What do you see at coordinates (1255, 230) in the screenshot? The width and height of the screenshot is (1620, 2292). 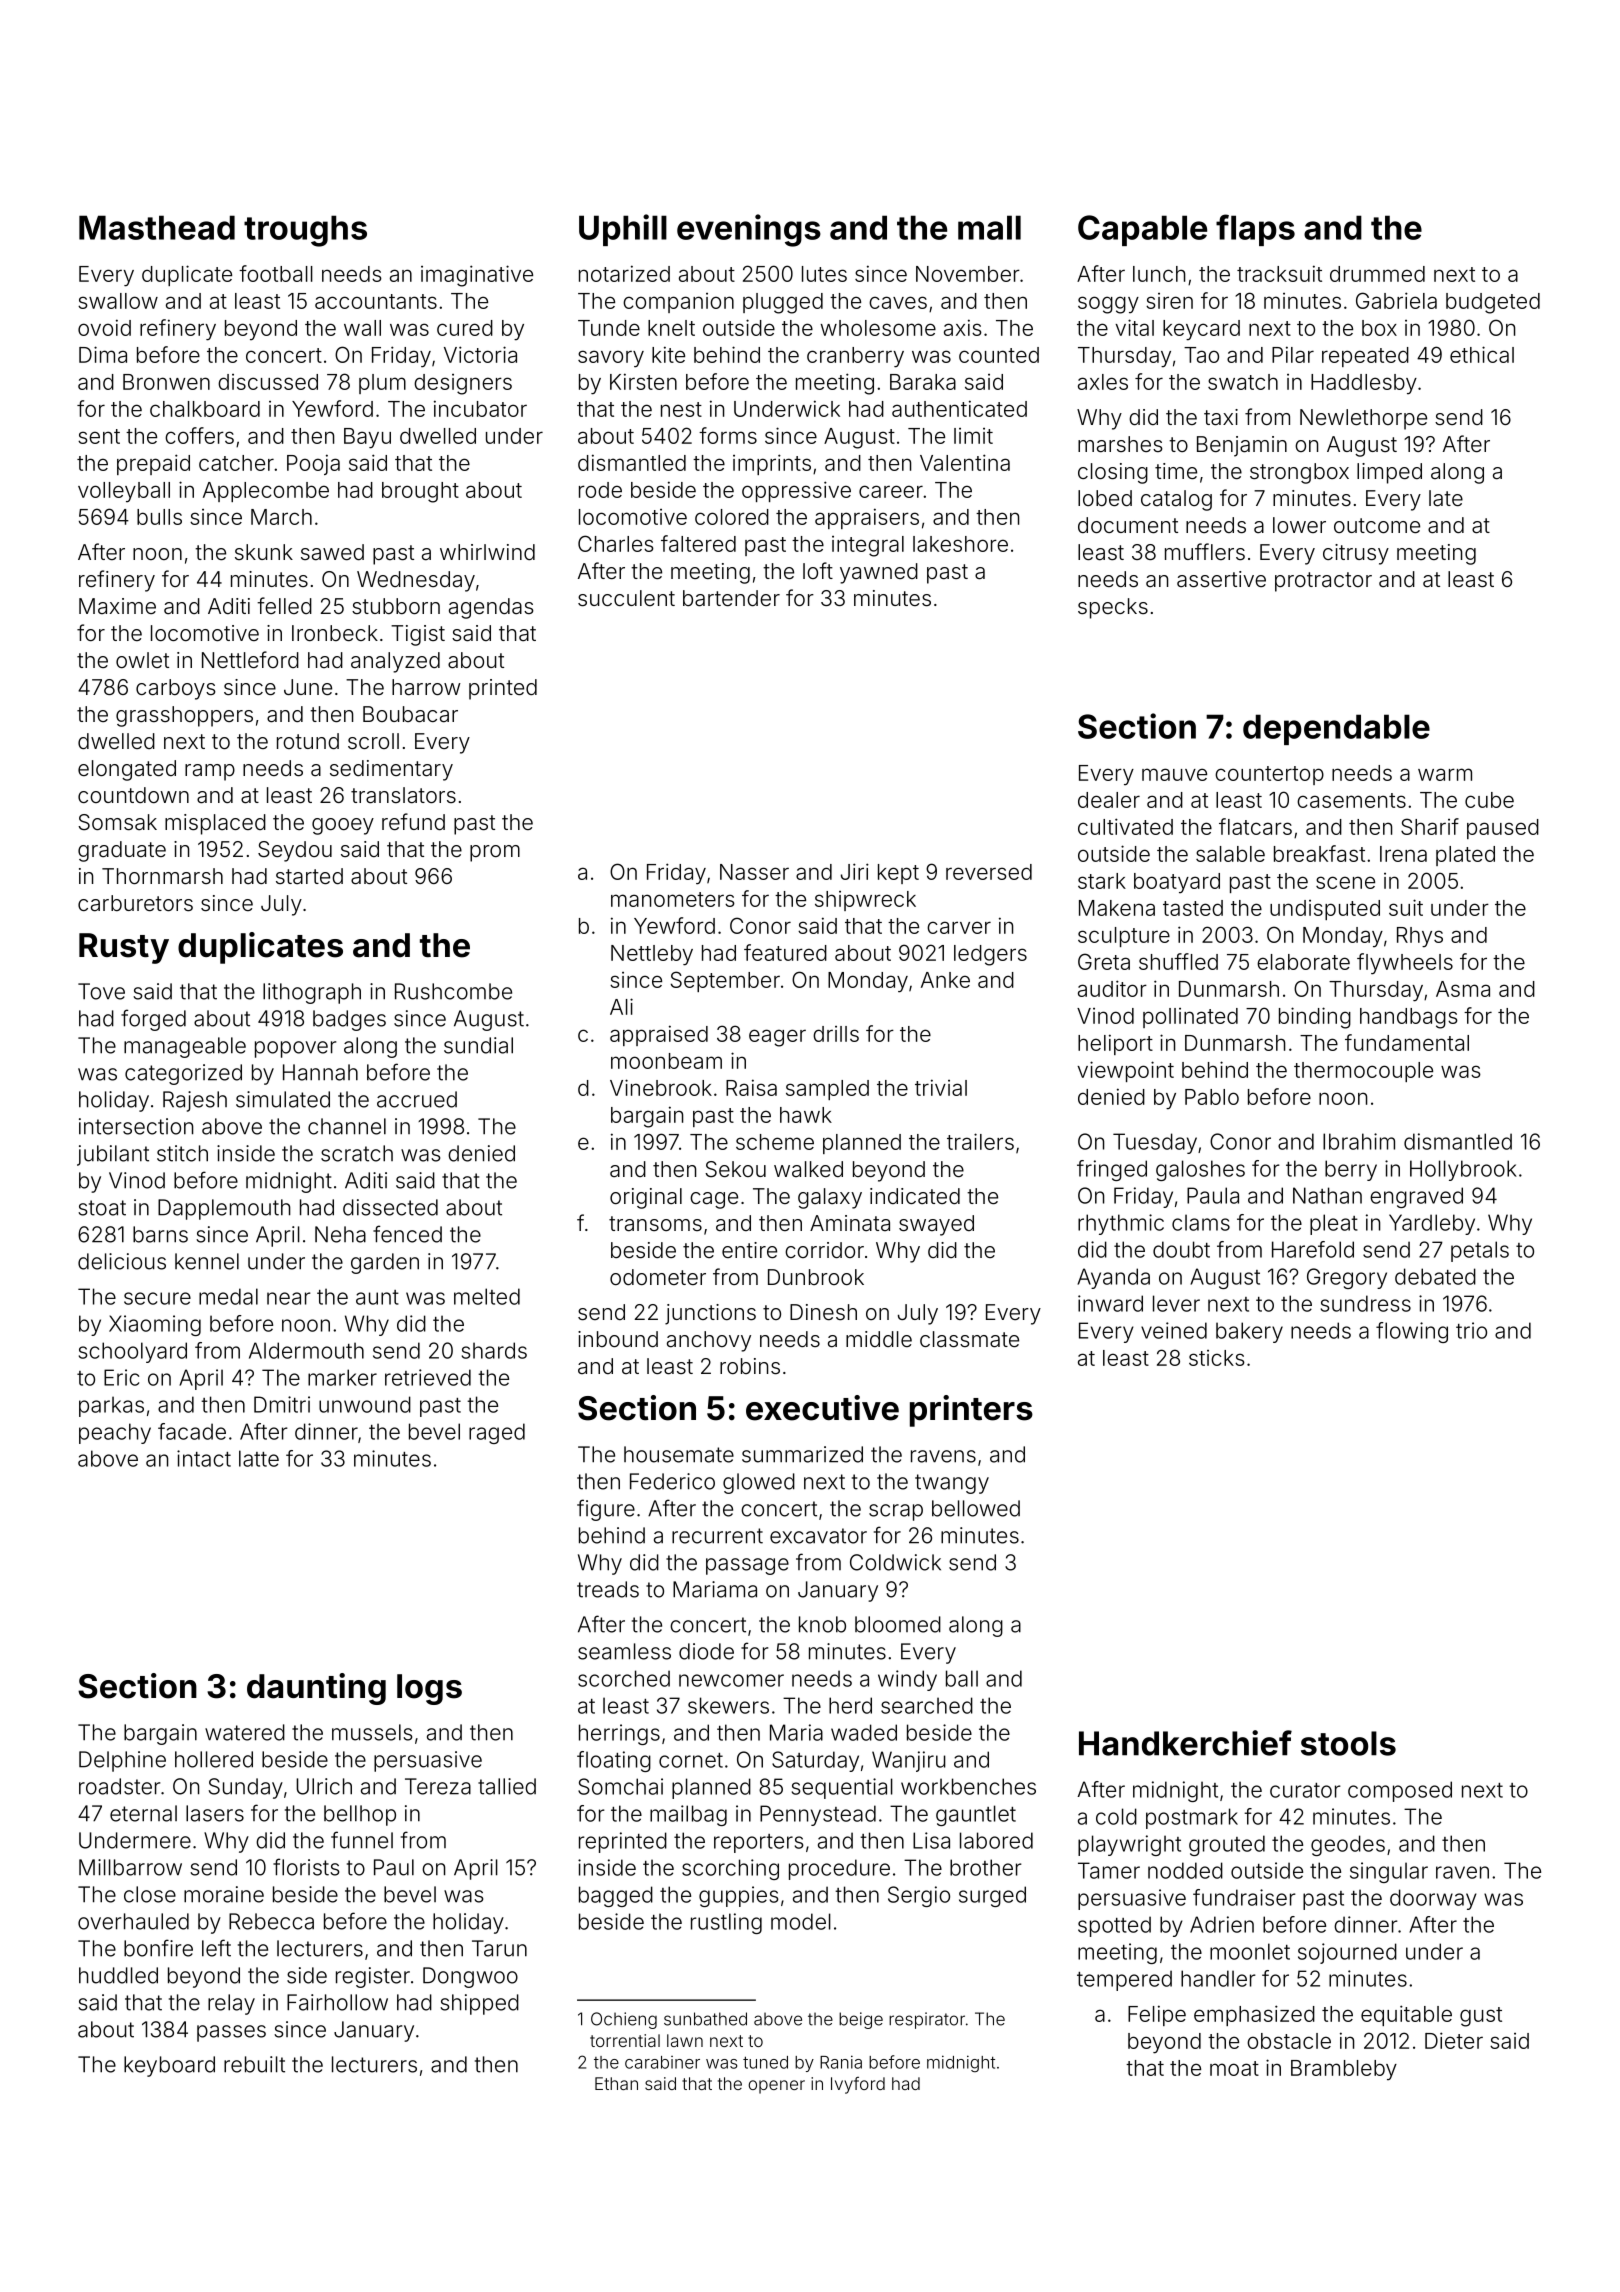 I see `flaps` at bounding box center [1255, 230].
